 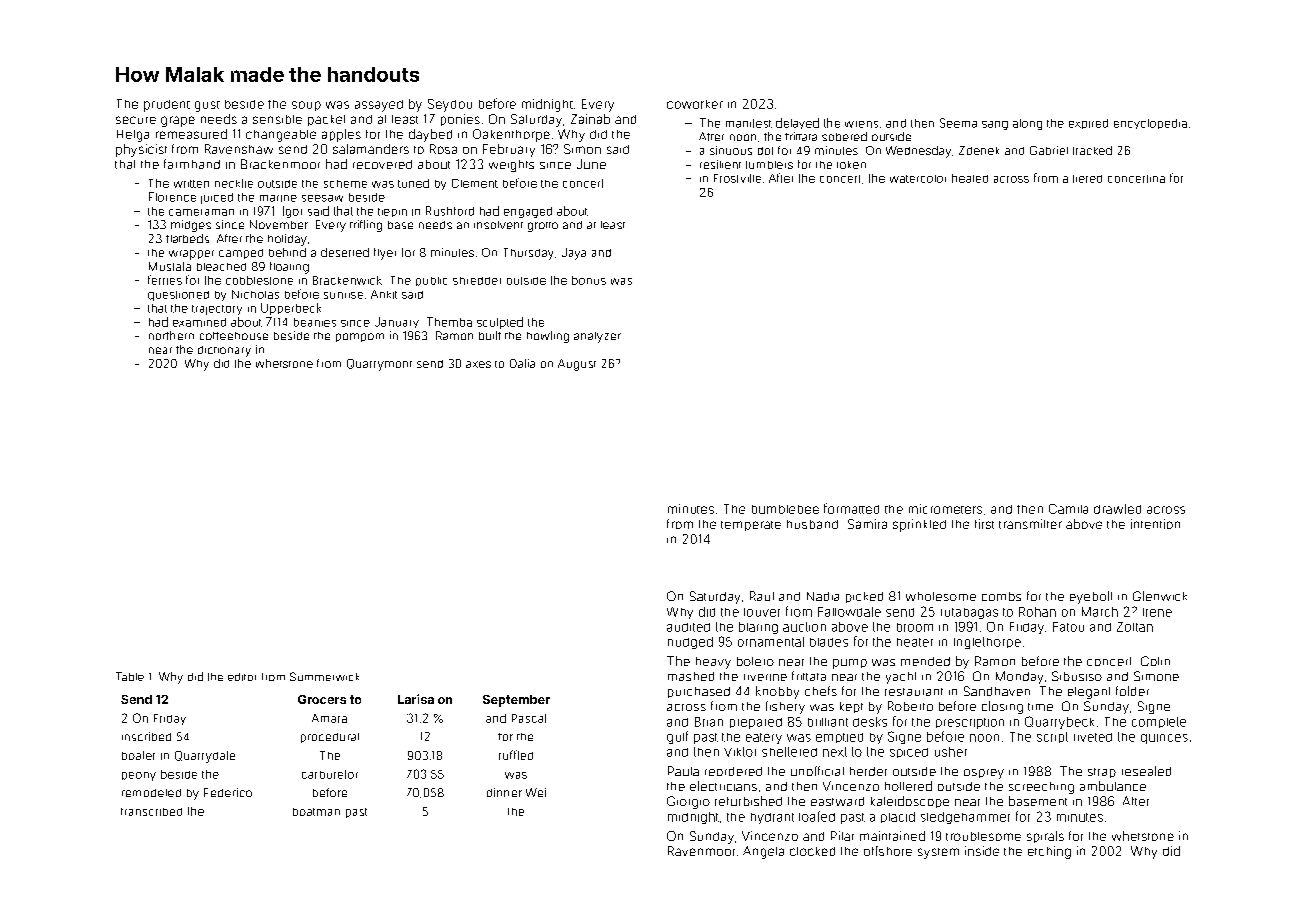 What do you see at coordinates (958, 123) in the image?
I see `Seema` at bounding box center [958, 123].
